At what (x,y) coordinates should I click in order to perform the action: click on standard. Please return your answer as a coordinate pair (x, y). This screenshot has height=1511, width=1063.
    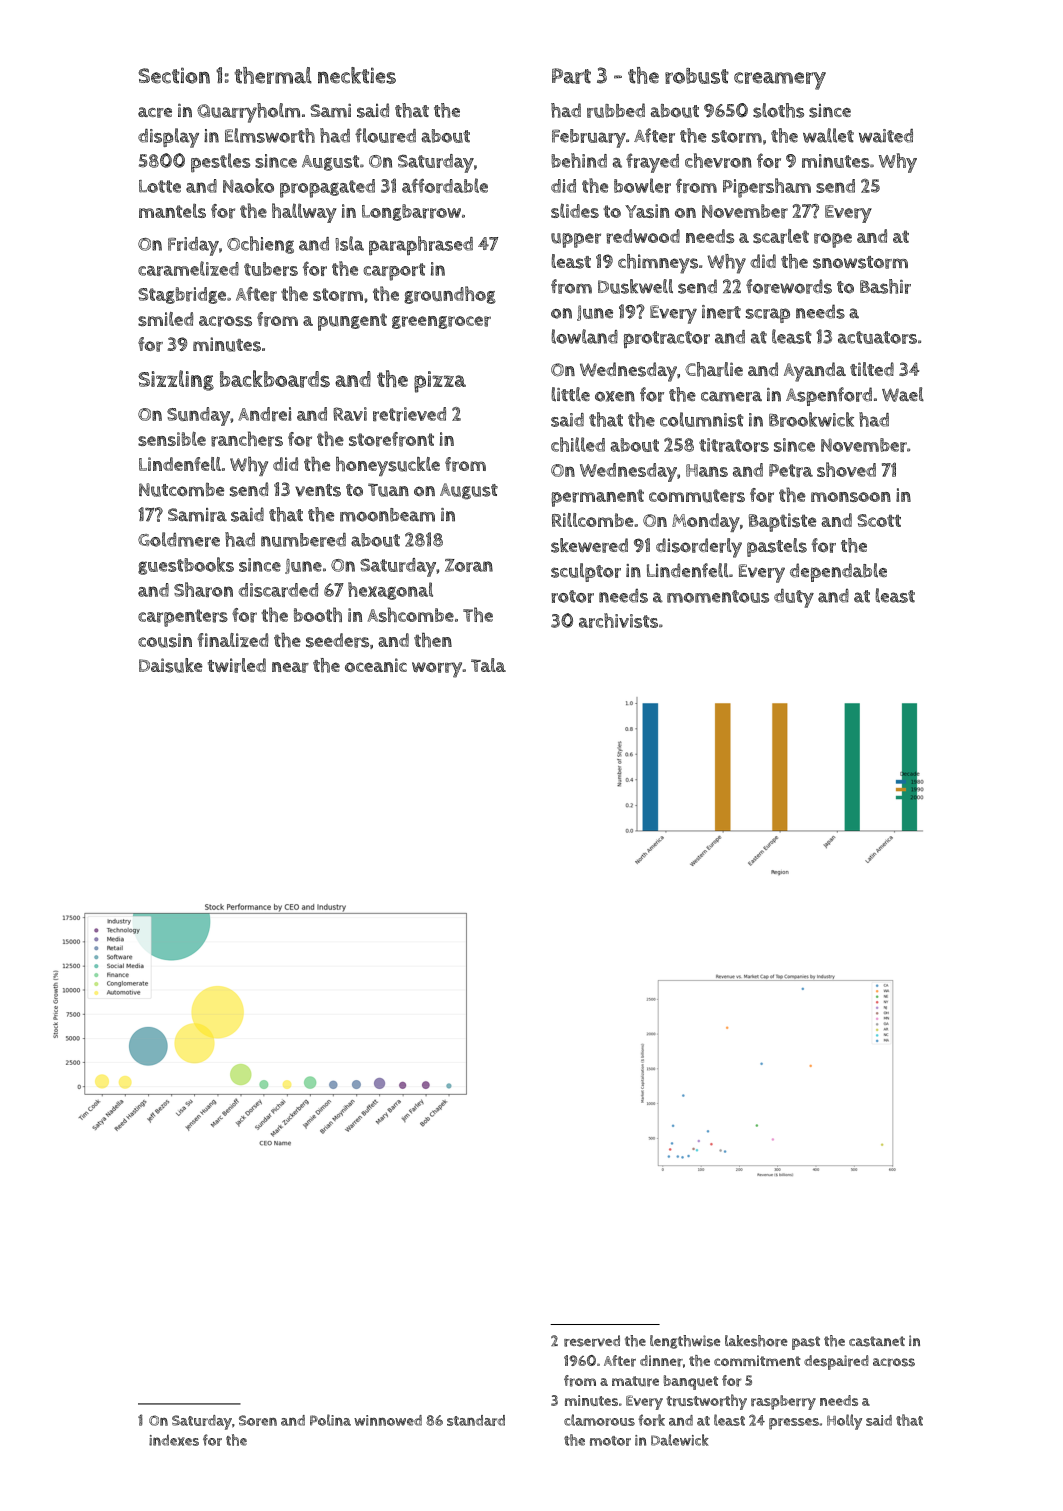
    Looking at the image, I should click on (476, 1420).
